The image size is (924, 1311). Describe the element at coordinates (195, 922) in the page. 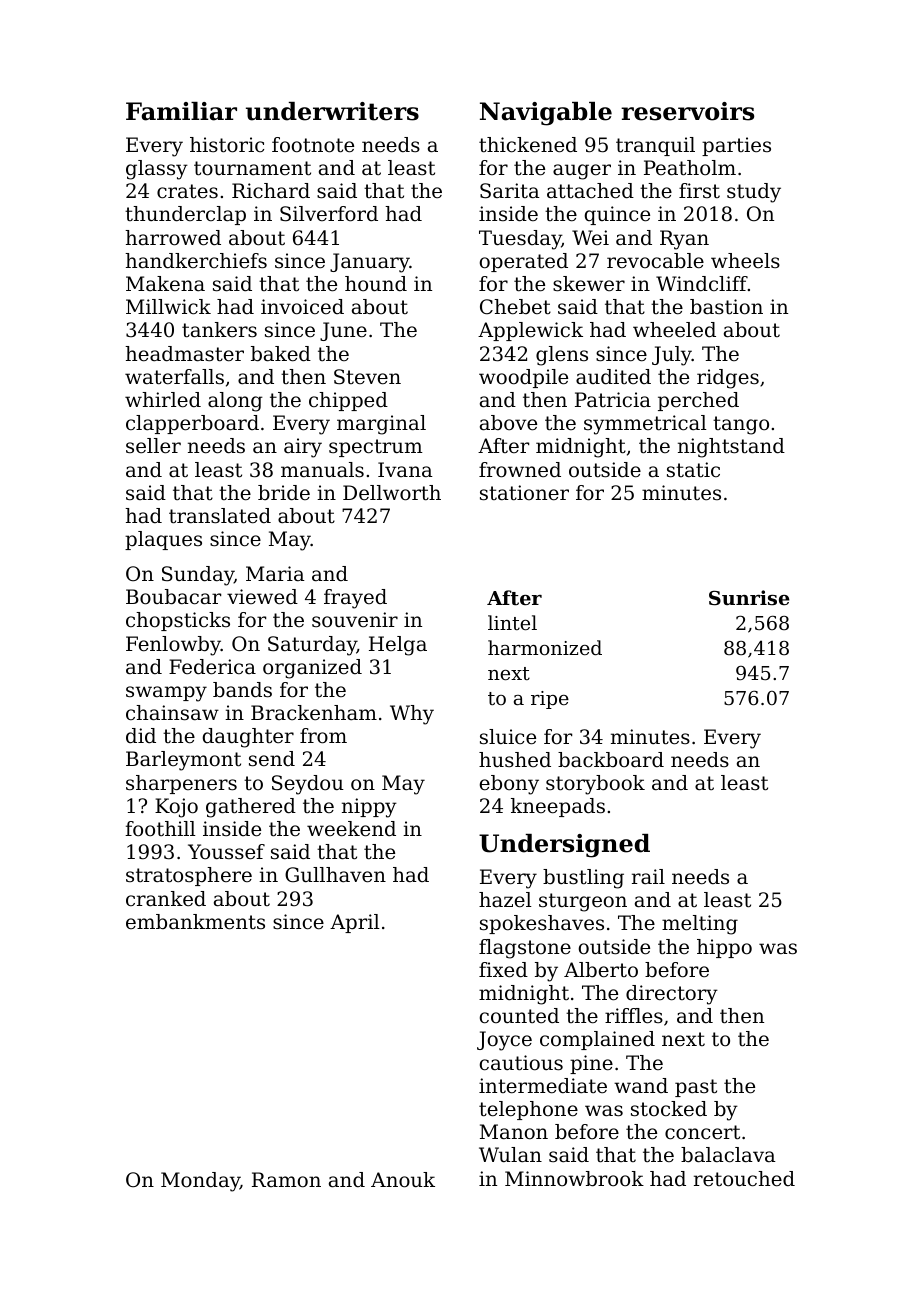

I see `embankments` at that location.
